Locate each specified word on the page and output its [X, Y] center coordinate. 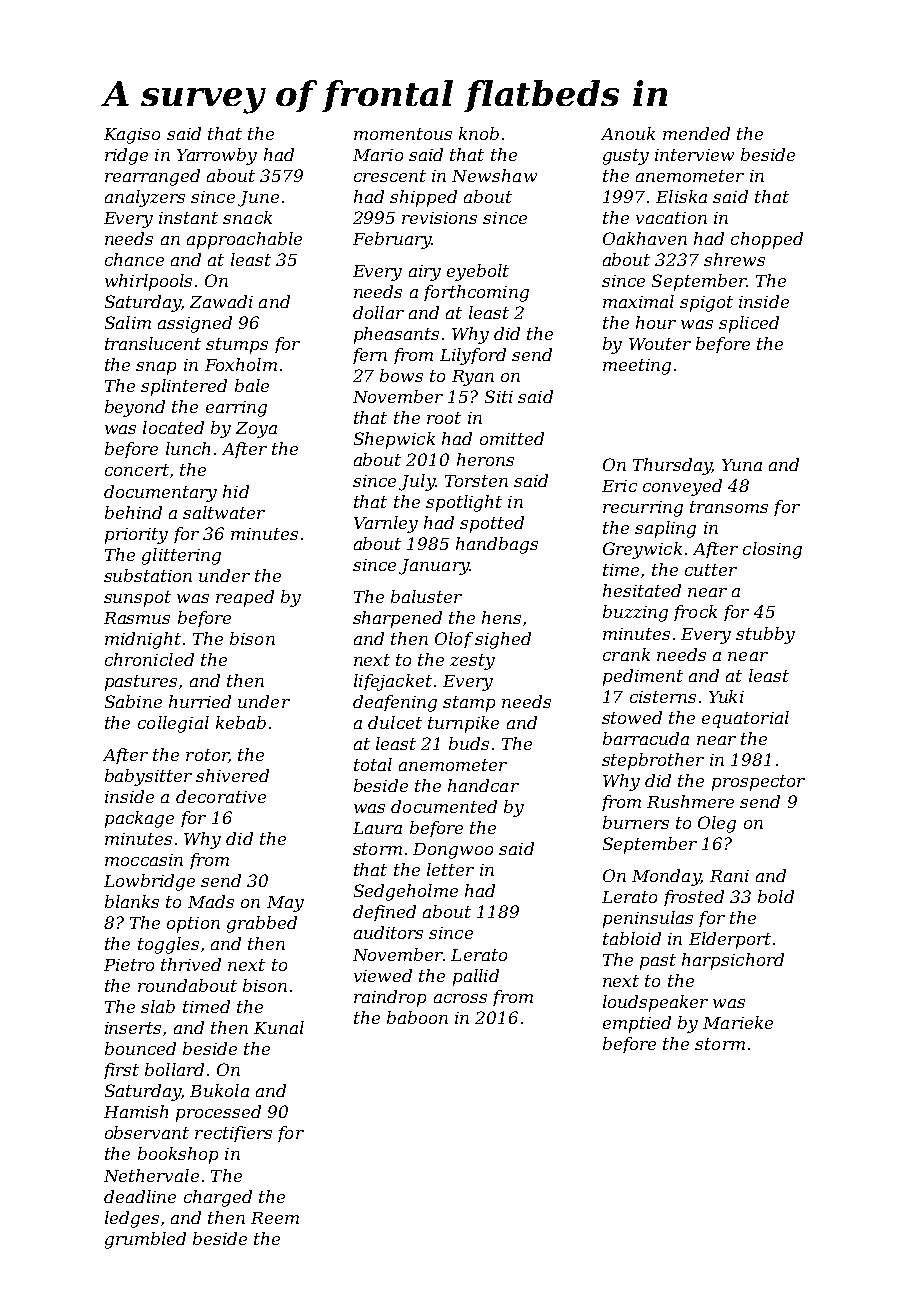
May [285, 904]
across [460, 998]
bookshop [178, 1155]
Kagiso [132, 136]
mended [696, 133]
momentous [403, 134]
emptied [637, 1024]
